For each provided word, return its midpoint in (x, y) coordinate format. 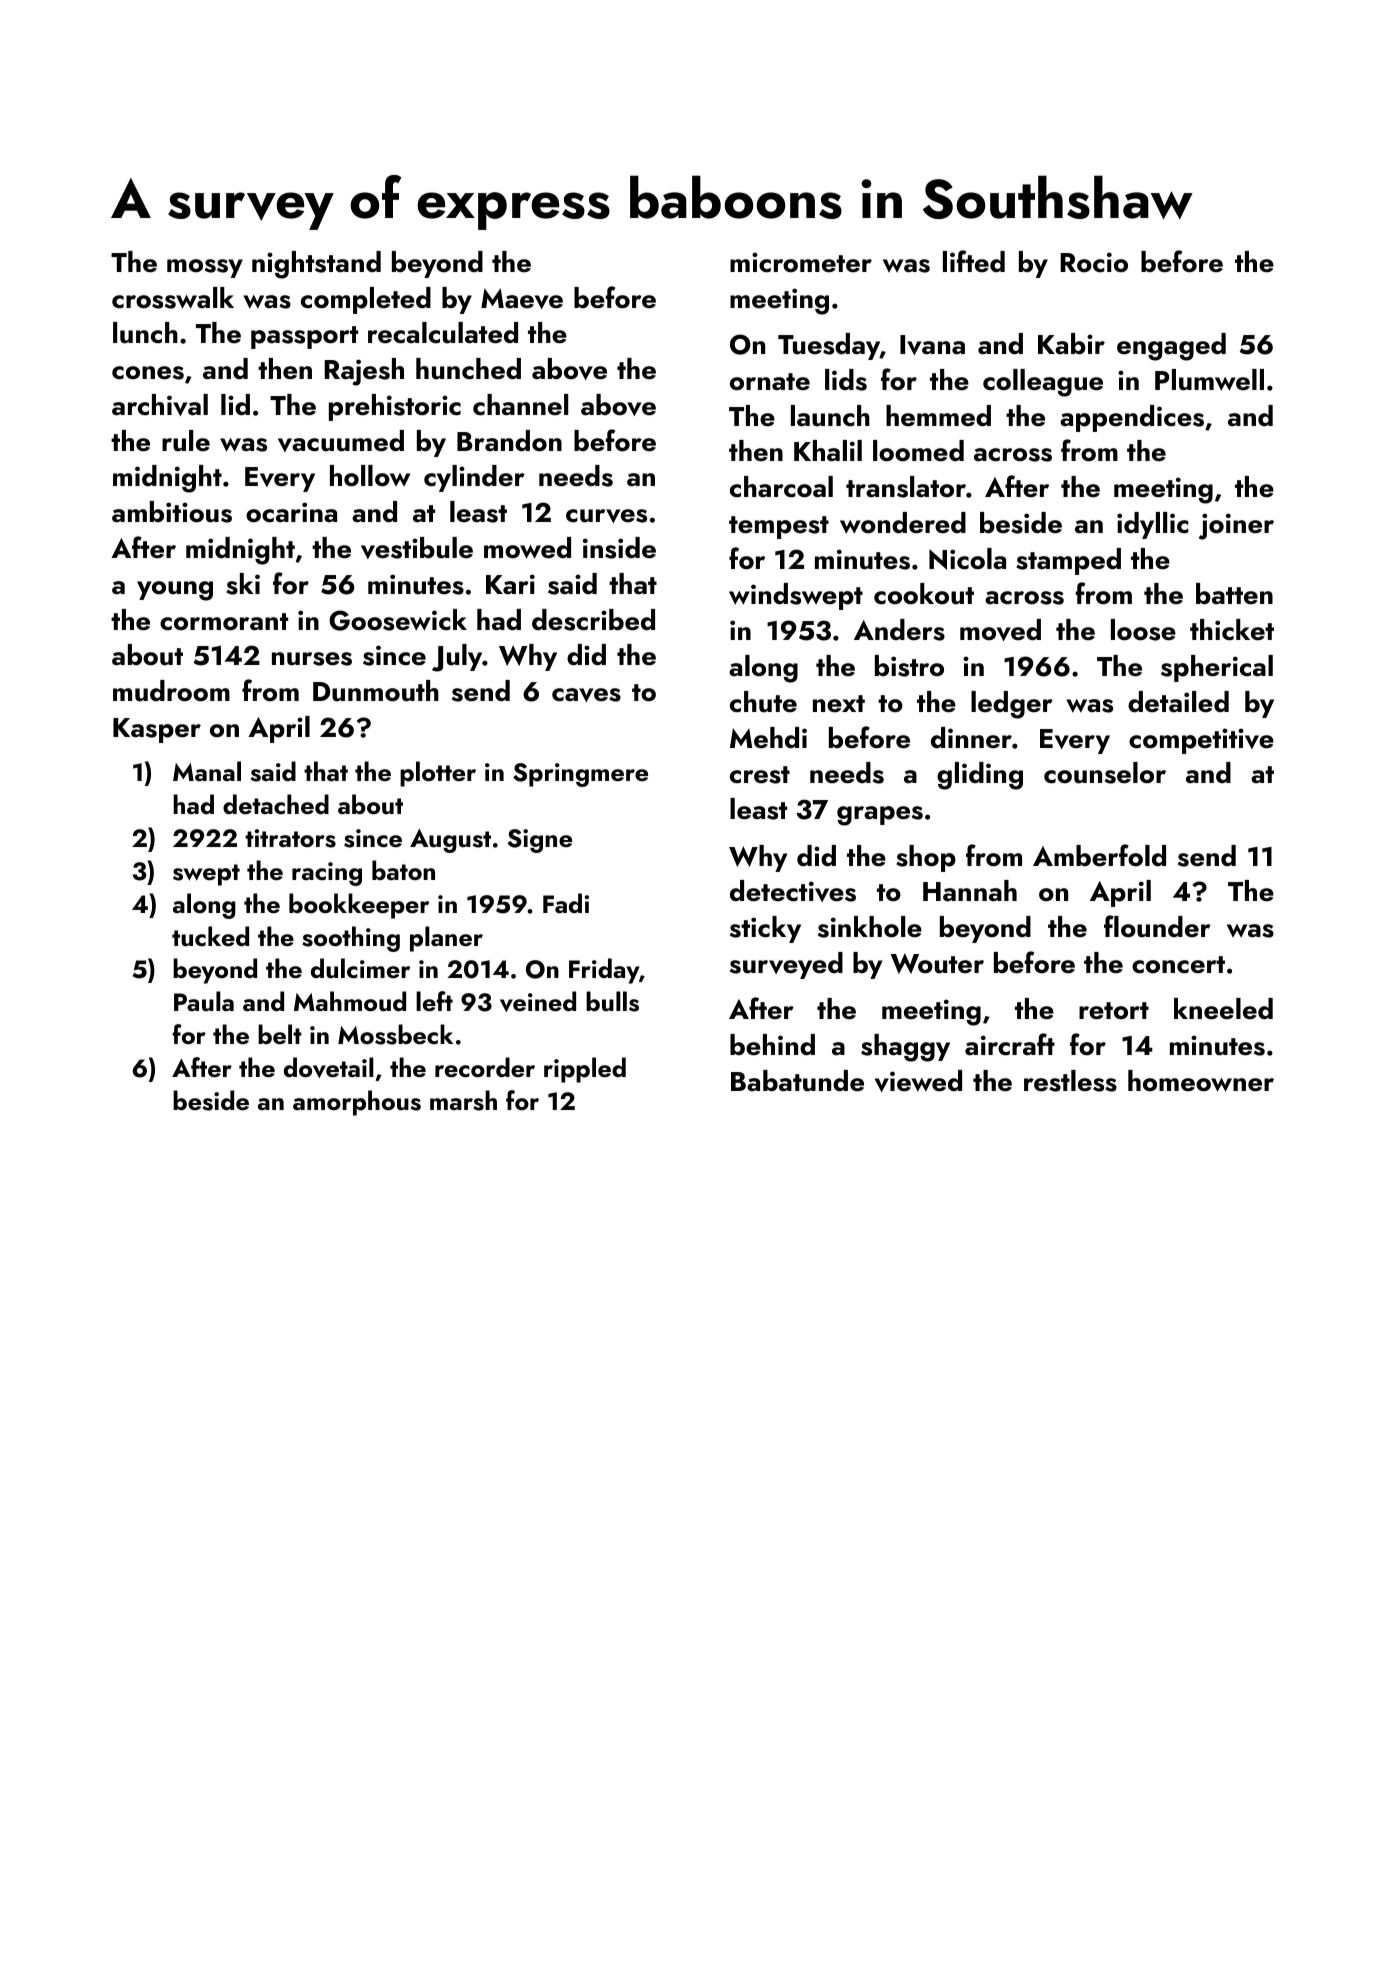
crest (760, 775)
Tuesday (829, 346)
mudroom (171, 691)
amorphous (357, 1103)
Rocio (1094, 262)
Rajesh (364, 372)
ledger (1012, 705)
